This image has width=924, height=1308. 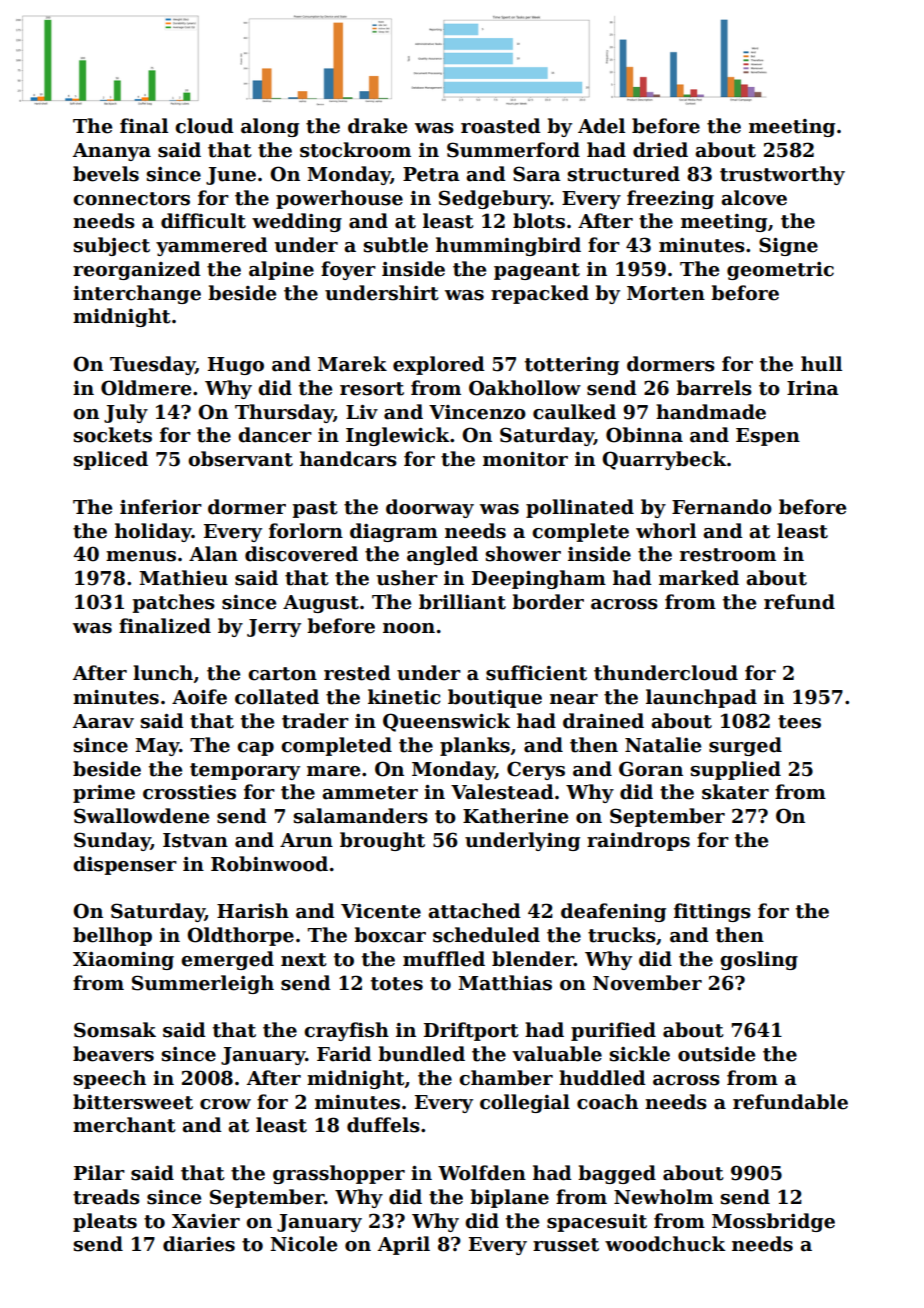 What do you see at coordinates (105, 1222) in the image?
I see `pleats` at bounding box center [105, 1222].
